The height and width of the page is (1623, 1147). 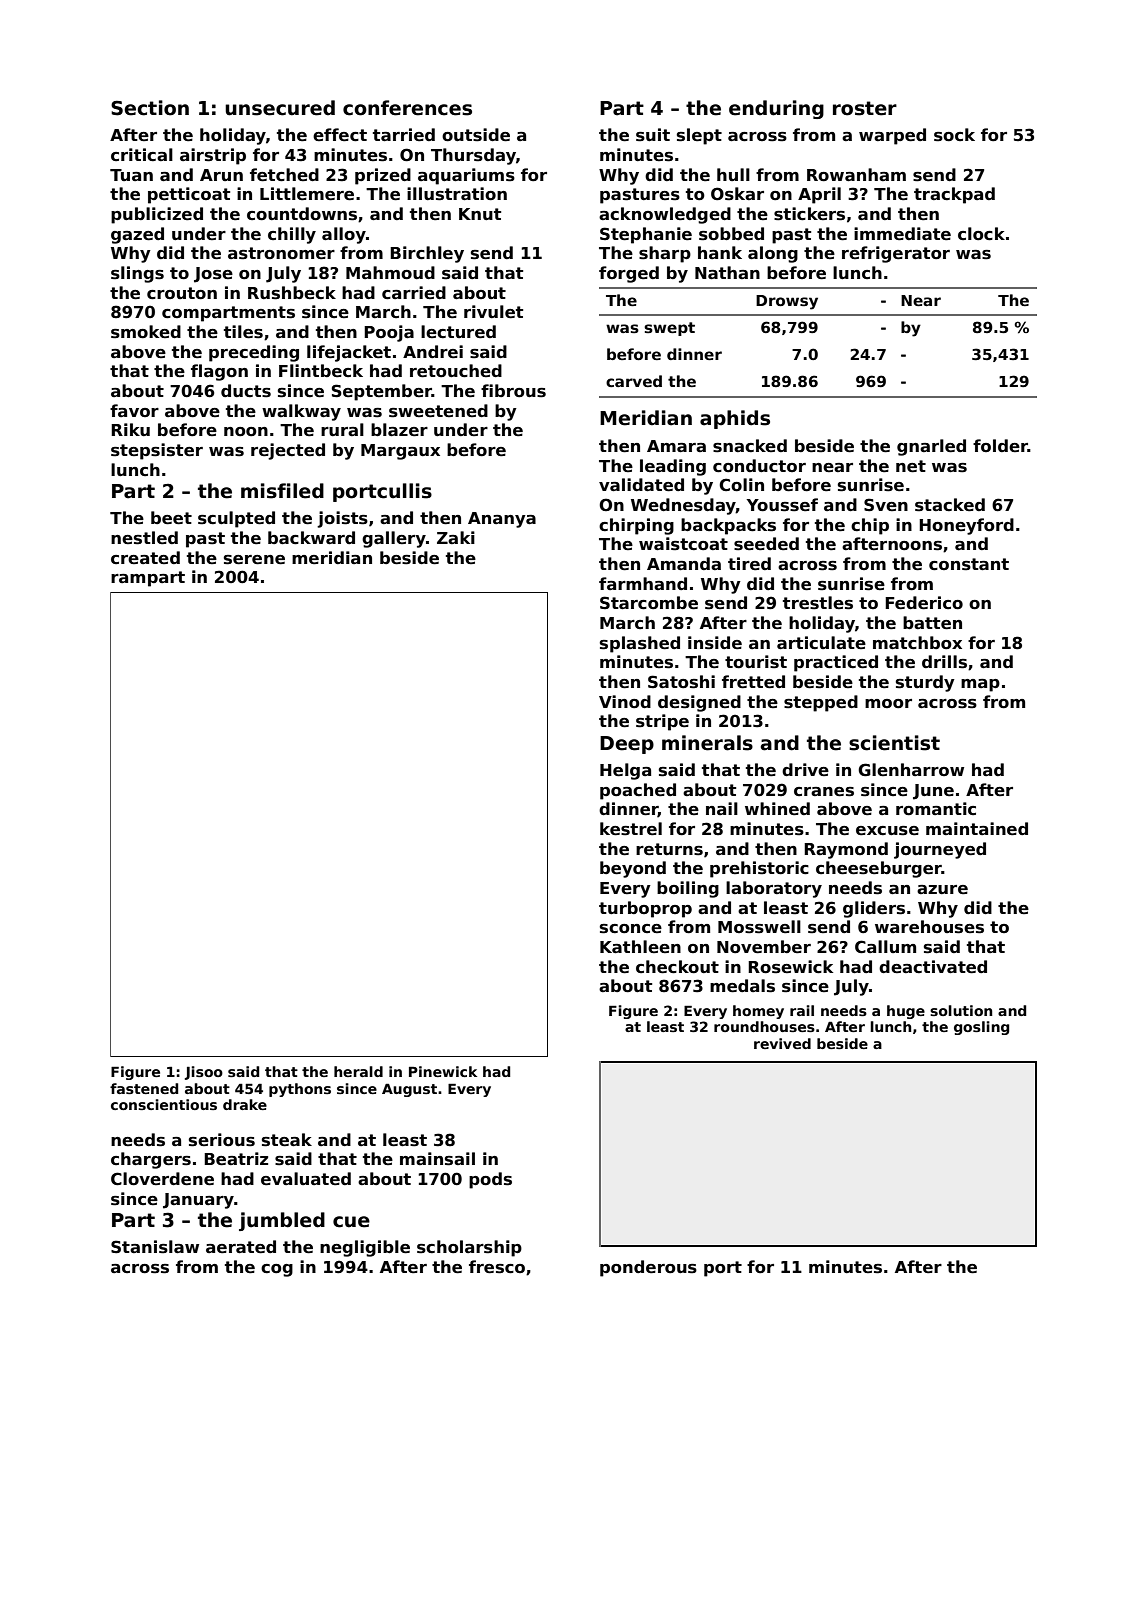 What do you see at coordinates (144, 1088) in the page?
I see `fastened` at bounding box center [144, 1088].
